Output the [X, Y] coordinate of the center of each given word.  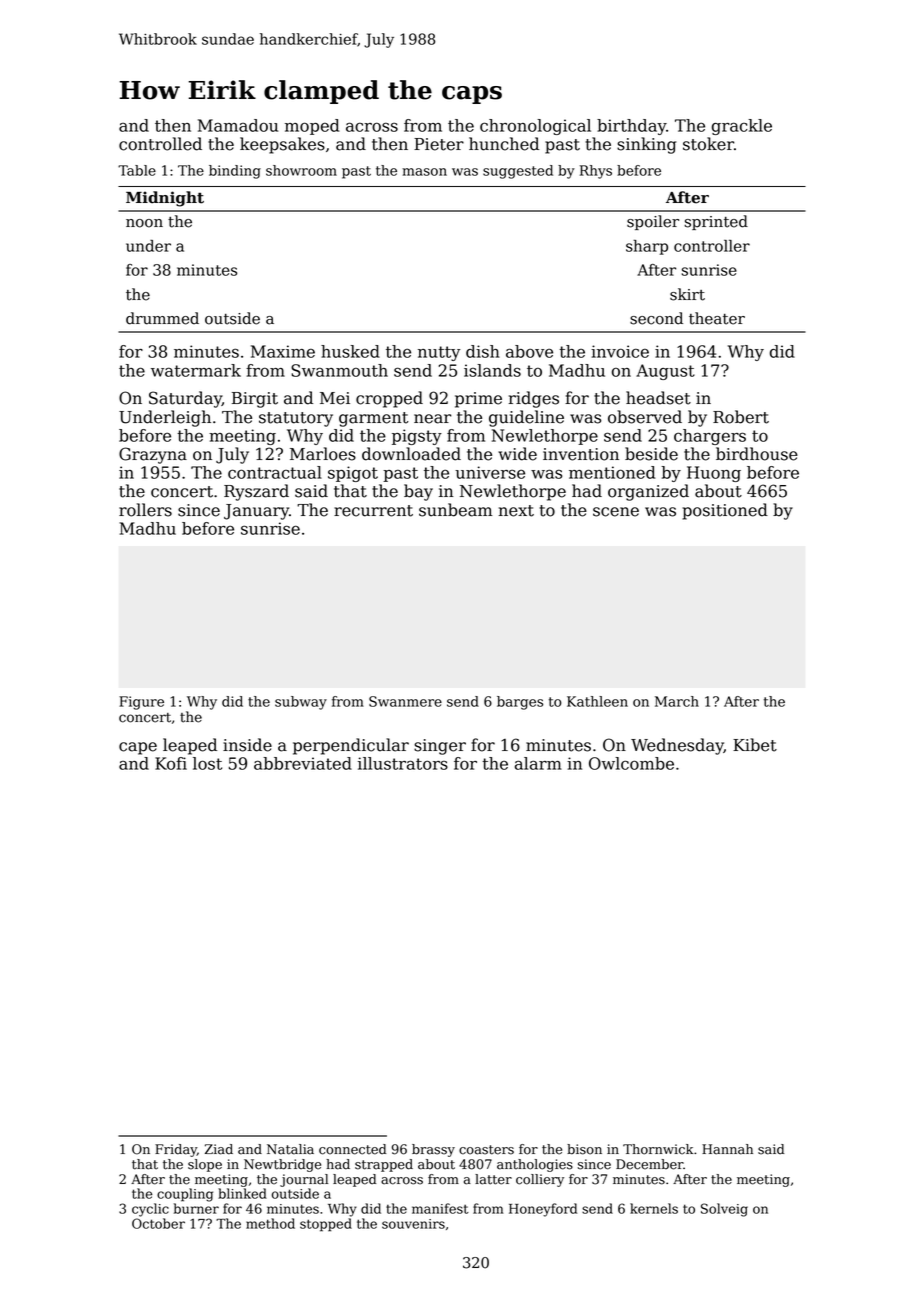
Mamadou [238, 125]
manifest [440, 1208]
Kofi [171, 763]
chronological [535, 127]
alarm [538, 763]
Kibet [755, 745]
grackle [742, 127]
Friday [176, 1150]
